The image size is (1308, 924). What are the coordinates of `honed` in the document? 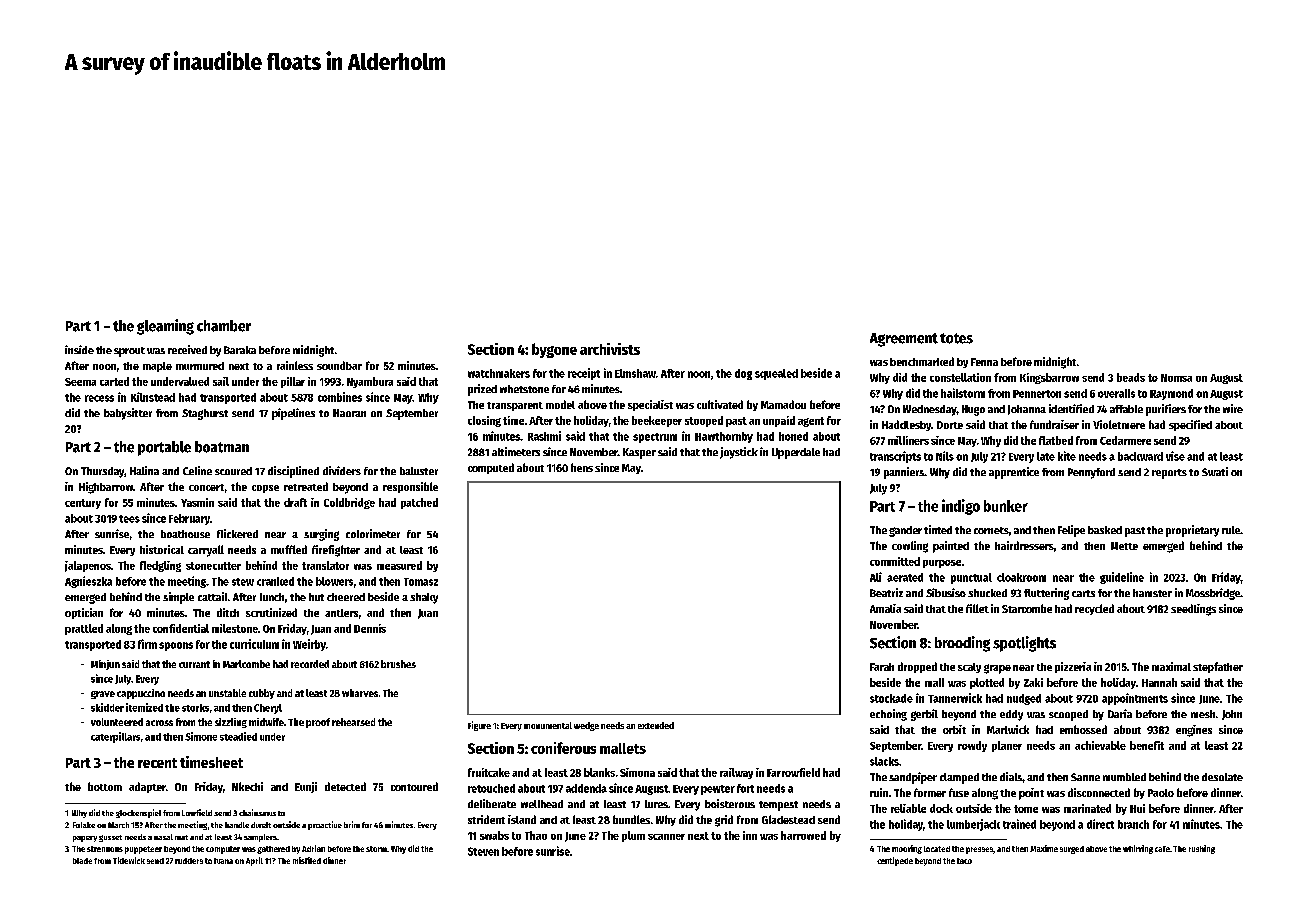 It's located at (793, 436).
